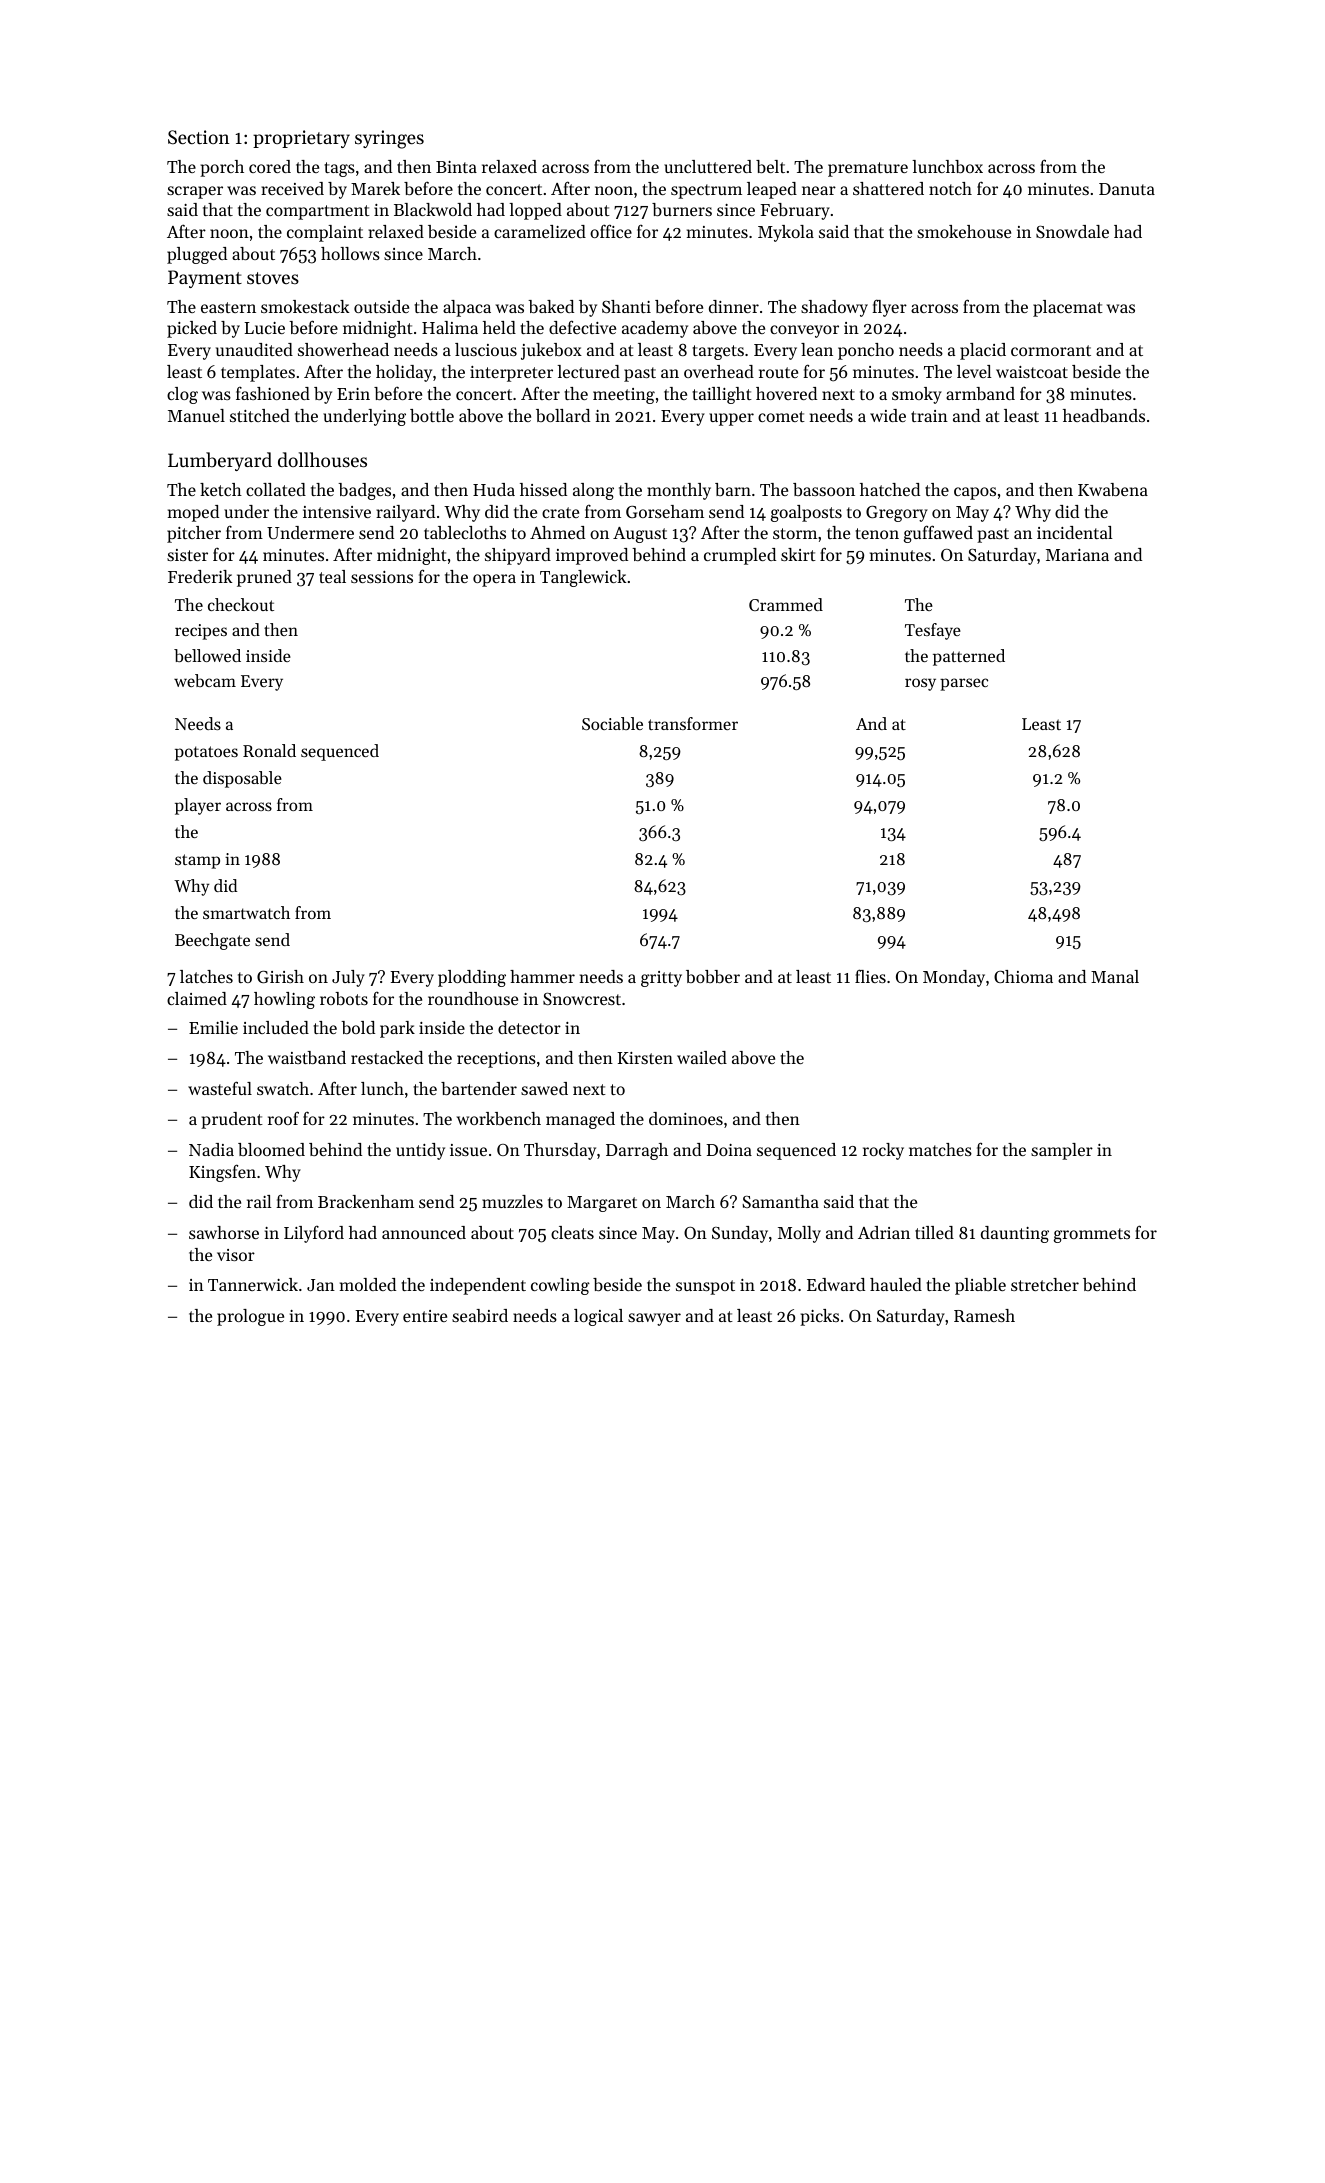  Describe the element at coordinates (612, 723) in the document. I see `Sociable` at that location.
